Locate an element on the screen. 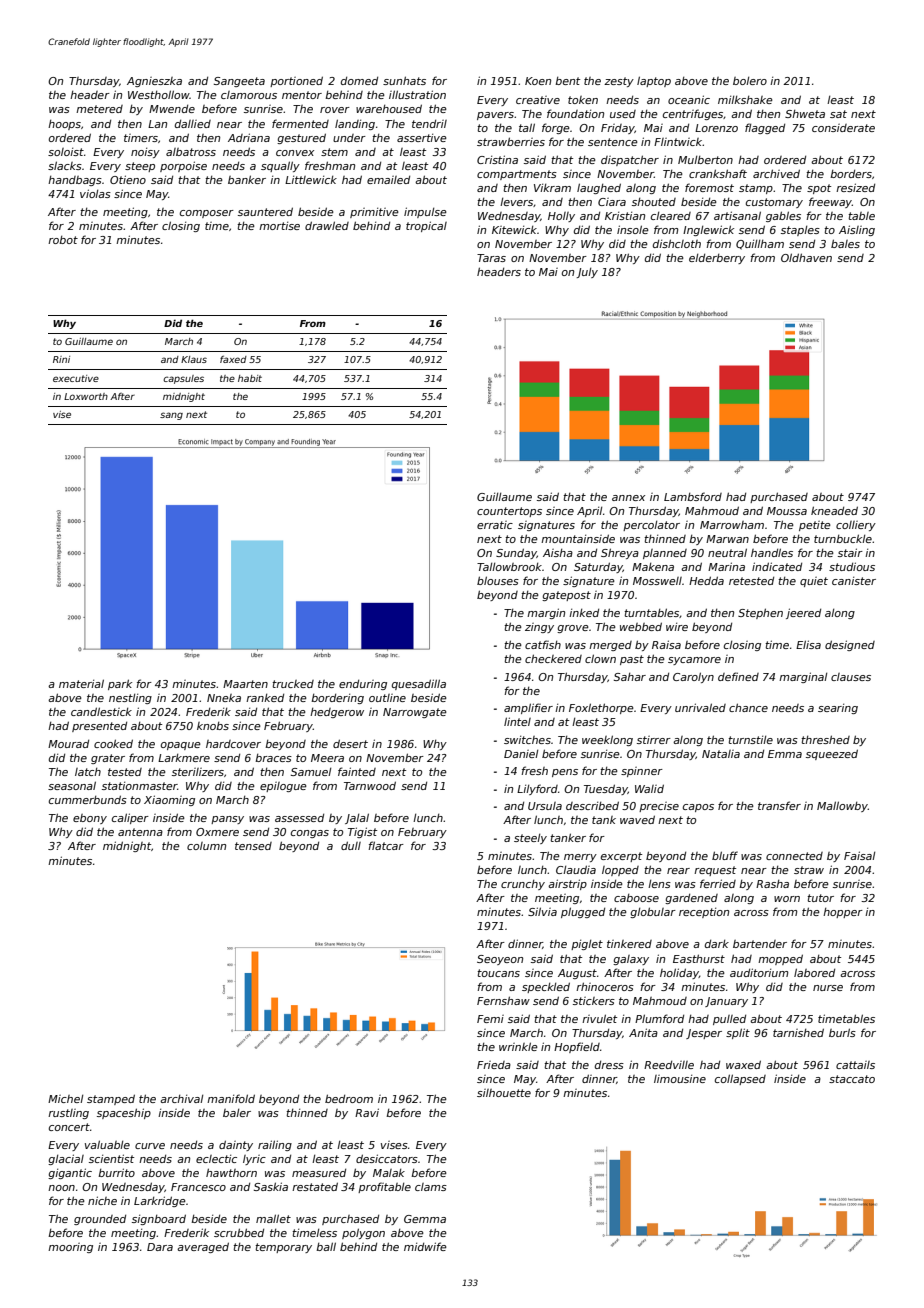  violas is located at coordinates (95, 193).
